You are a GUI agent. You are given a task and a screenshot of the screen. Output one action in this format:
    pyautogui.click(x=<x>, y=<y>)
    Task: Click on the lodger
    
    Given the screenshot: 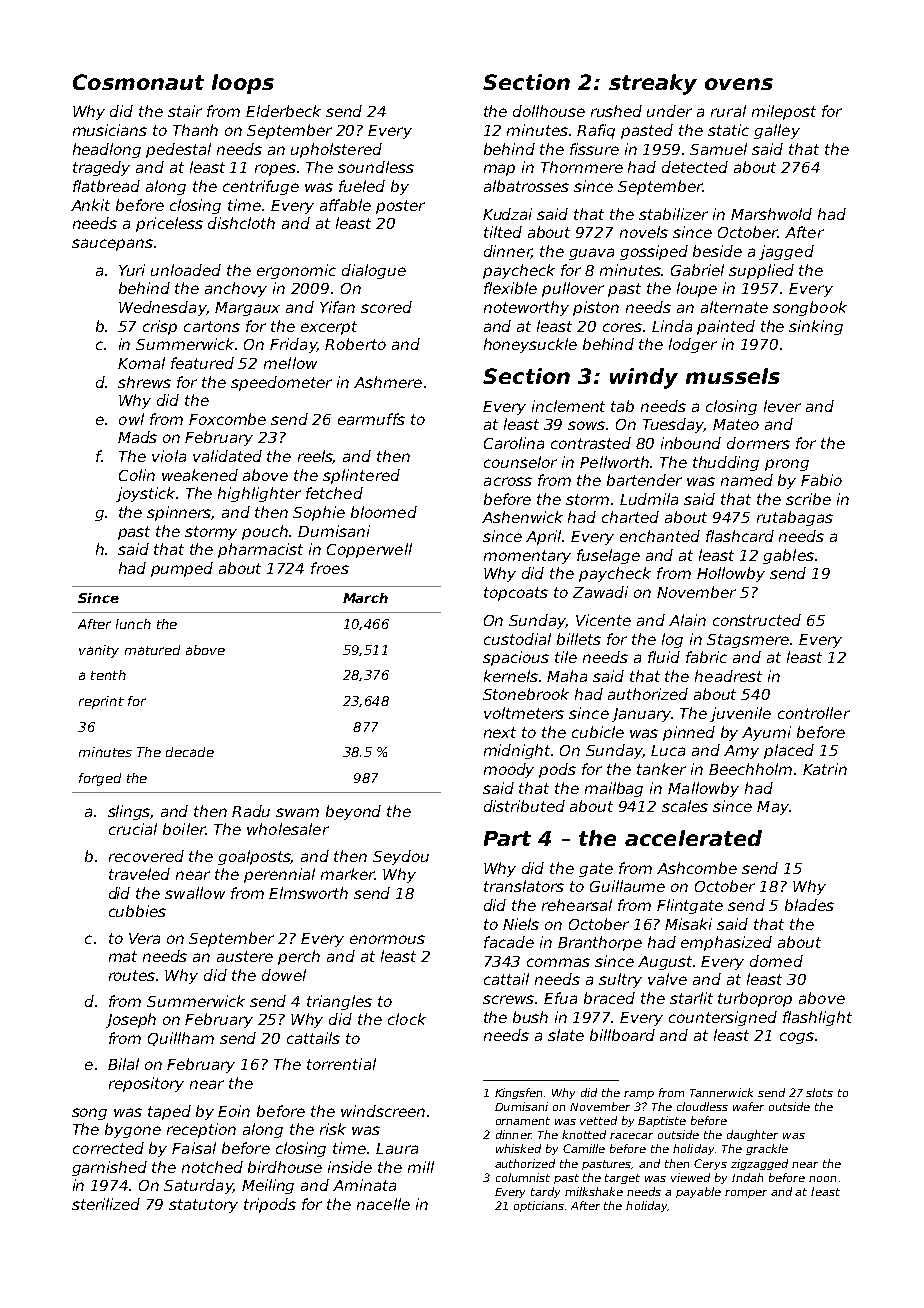 What is the action you would take?
    pyautogui.click(x=693, y=345)
